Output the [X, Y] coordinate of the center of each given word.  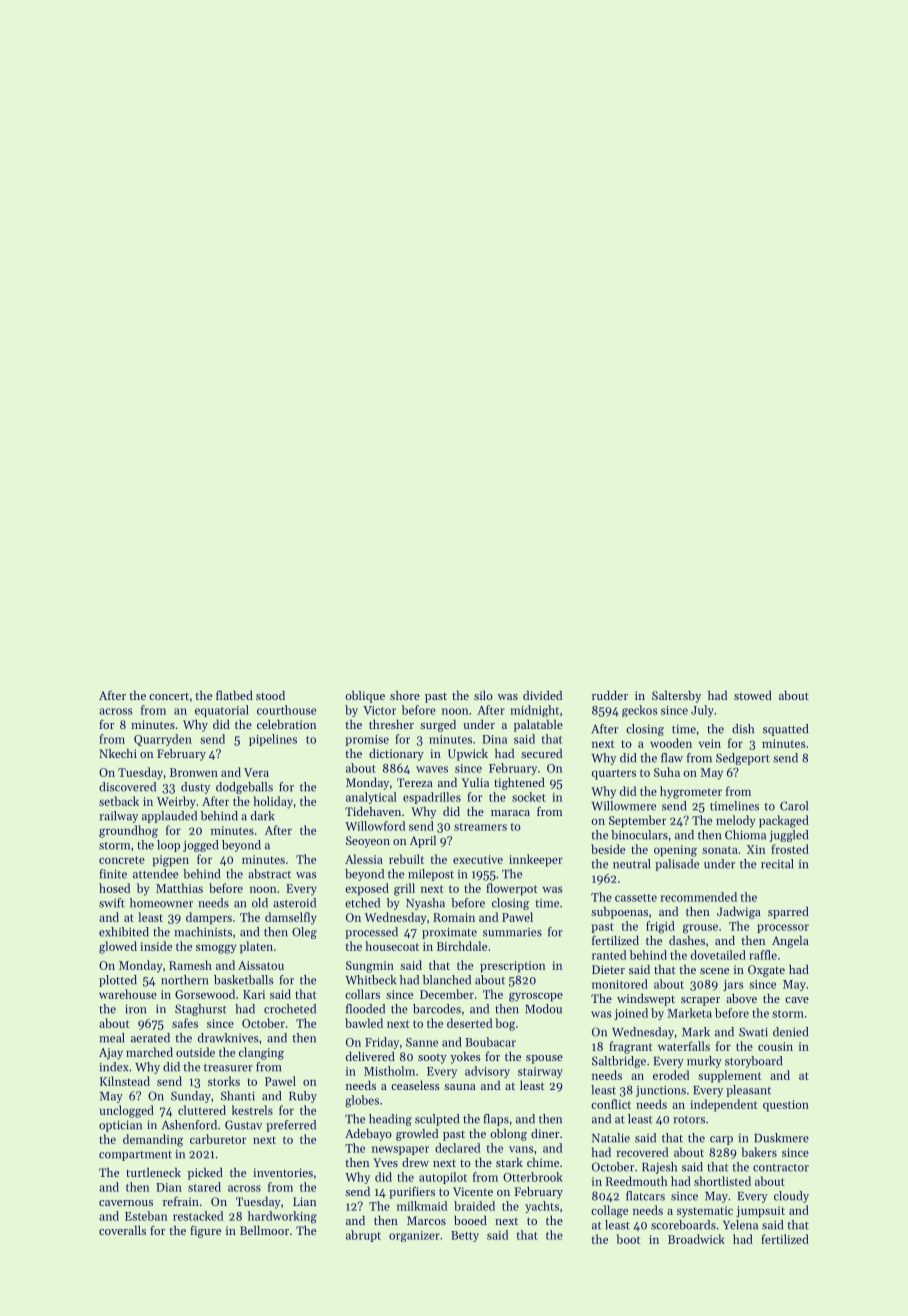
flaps [496, 1120]
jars [733, 985]
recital [777, 864]
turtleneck [153, 1172]
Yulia [475, 782]
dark [263, 816]
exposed [367, 889]
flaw [672, 758]
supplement [730, 1076]
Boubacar [490, 1042]
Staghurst [200, 1010]
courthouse [286, 710]
